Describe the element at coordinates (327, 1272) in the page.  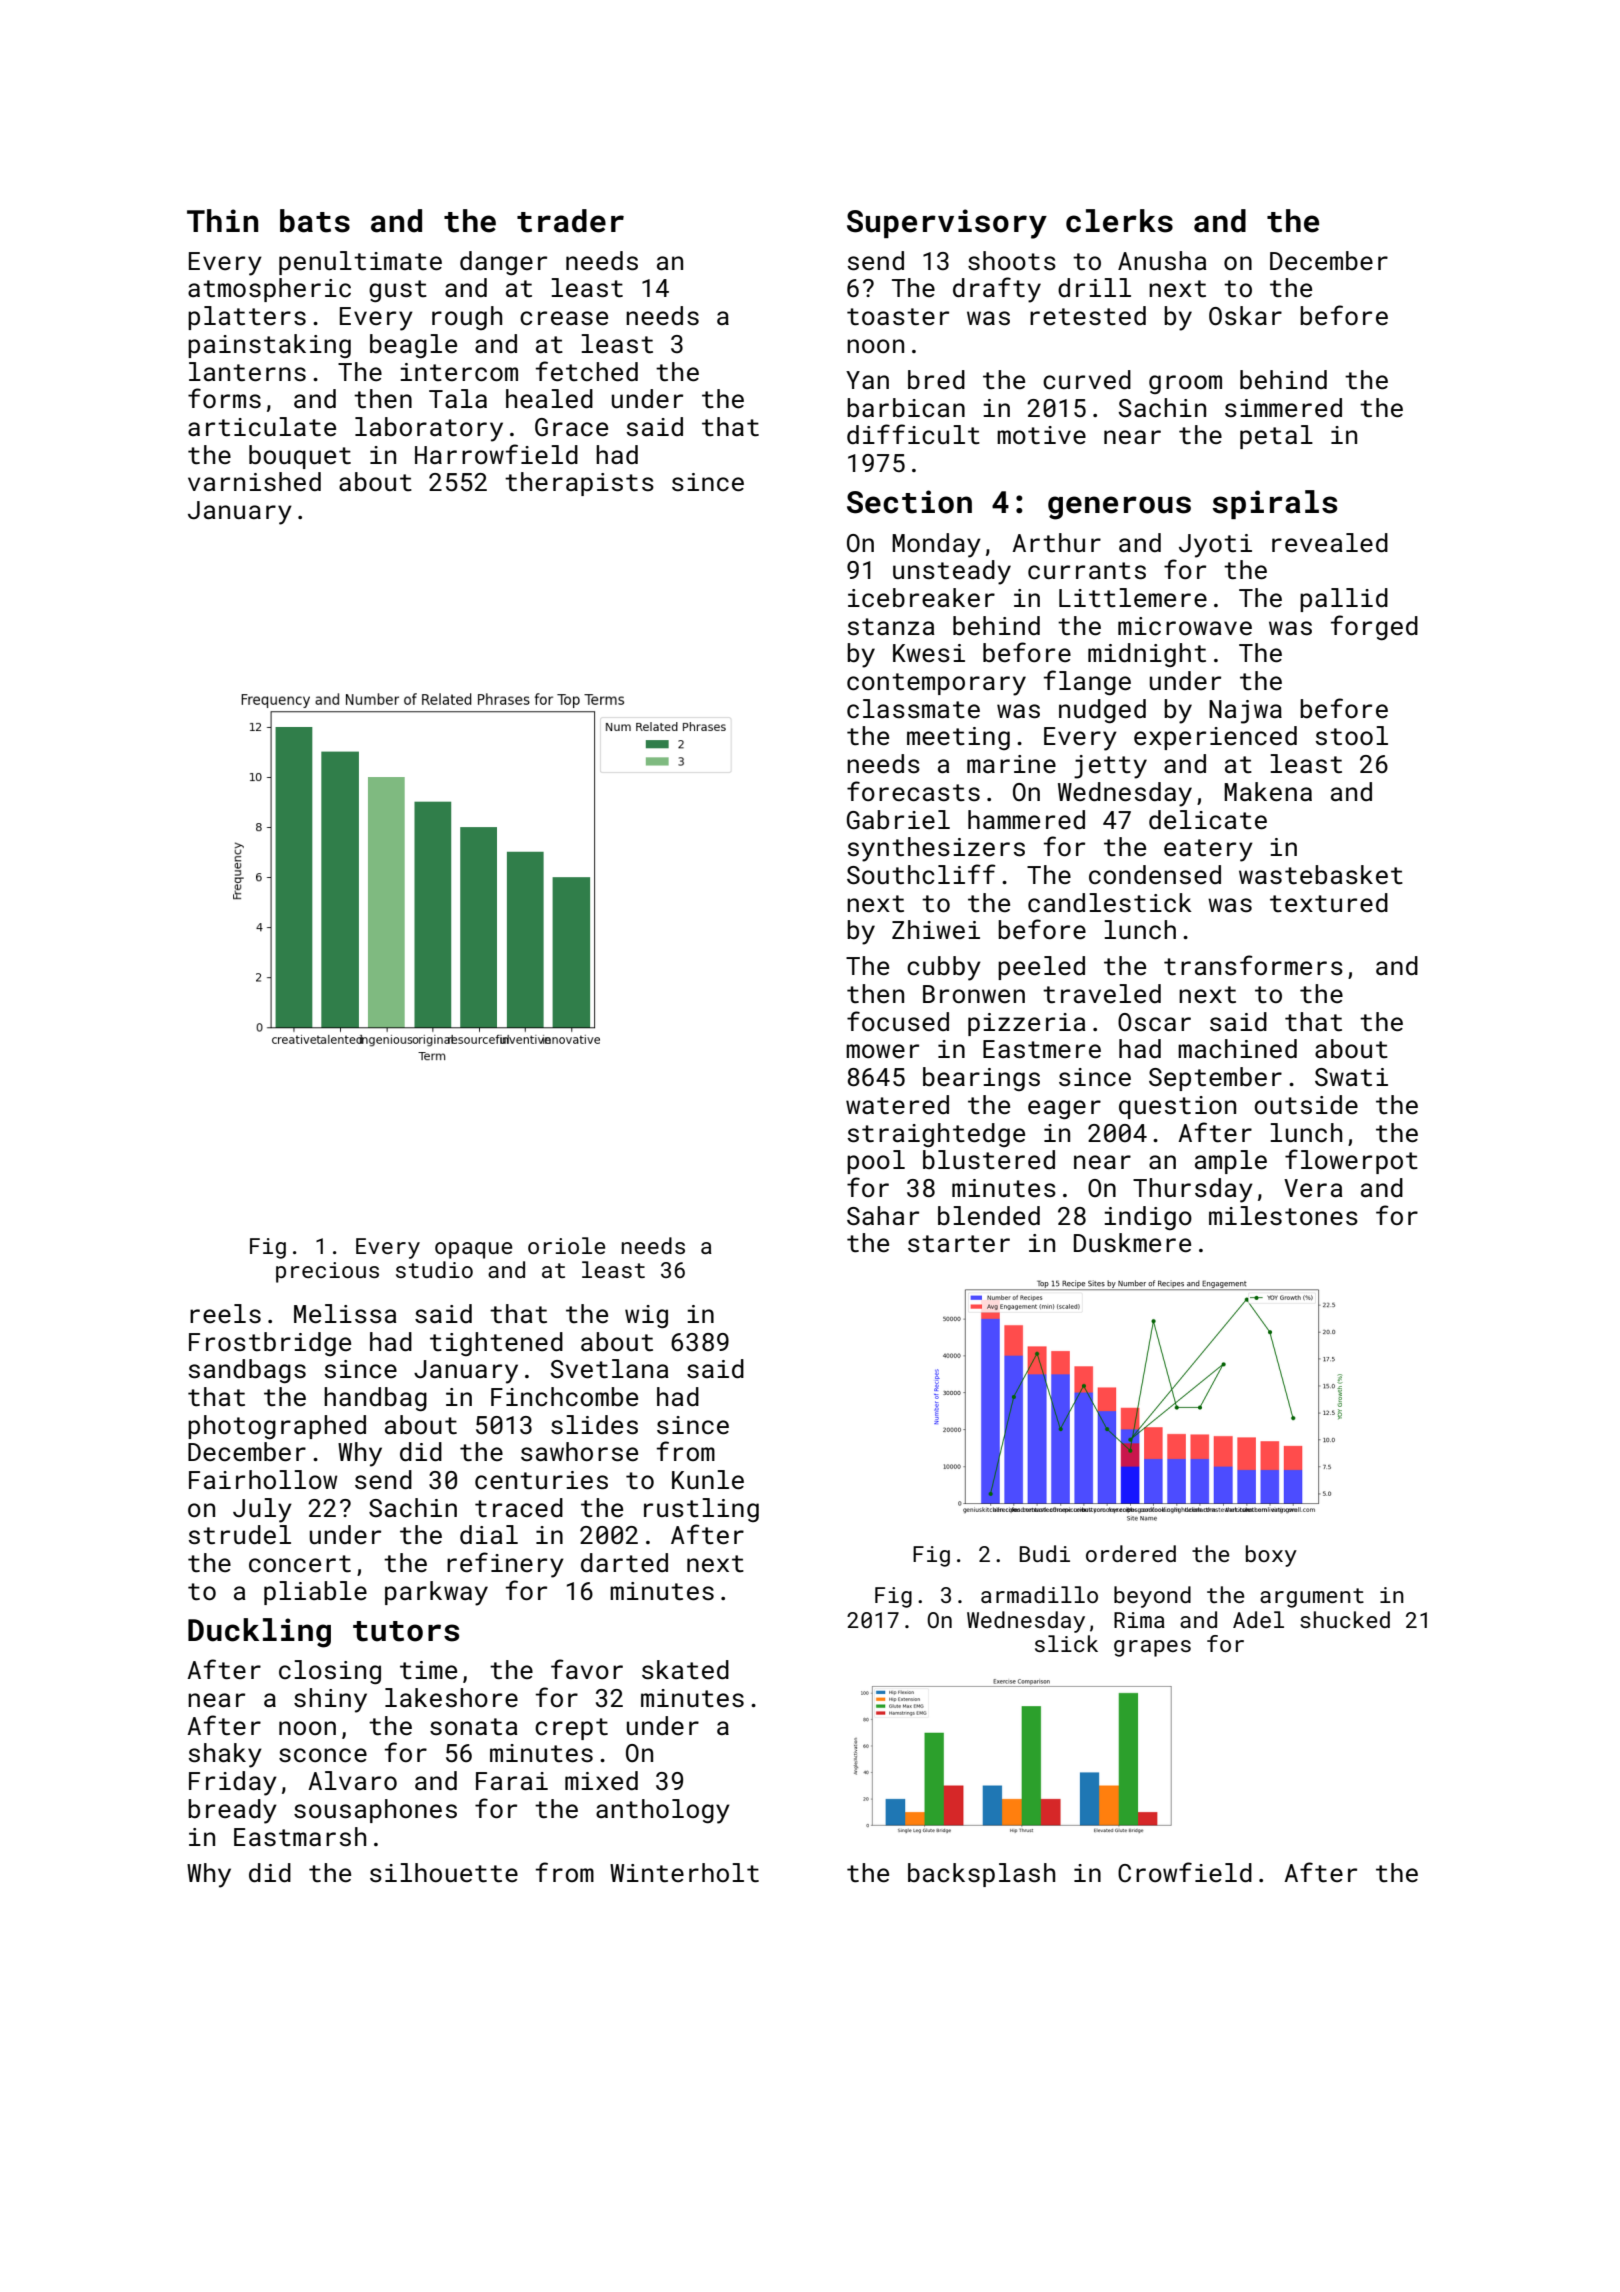
I see `precious` at that location.
